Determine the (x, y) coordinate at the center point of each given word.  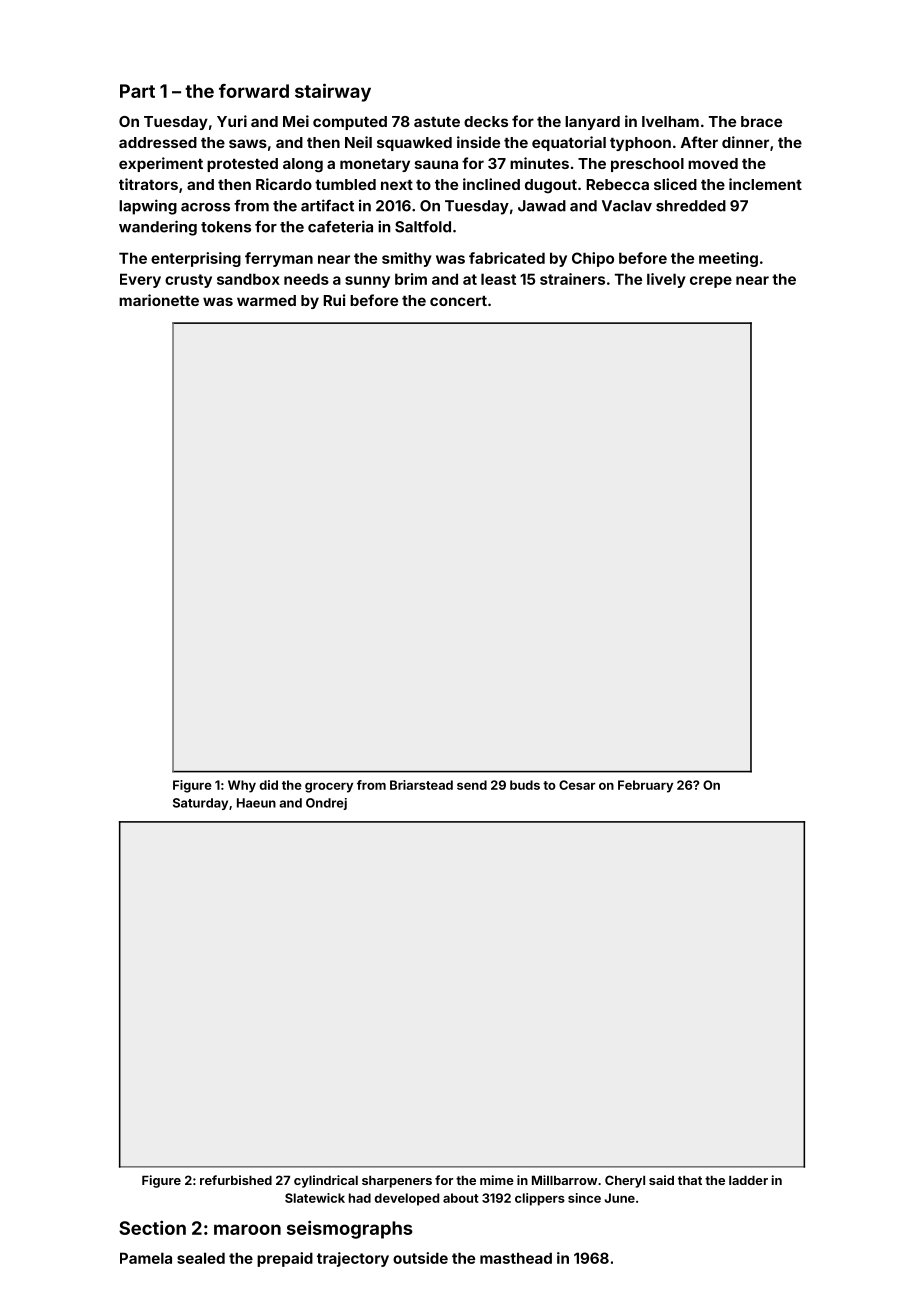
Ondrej (326, 804)
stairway (333, 92)
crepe (711, 282)
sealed (201, 1258)
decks (486, 121)
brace (761, 121)
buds (525, 785)
